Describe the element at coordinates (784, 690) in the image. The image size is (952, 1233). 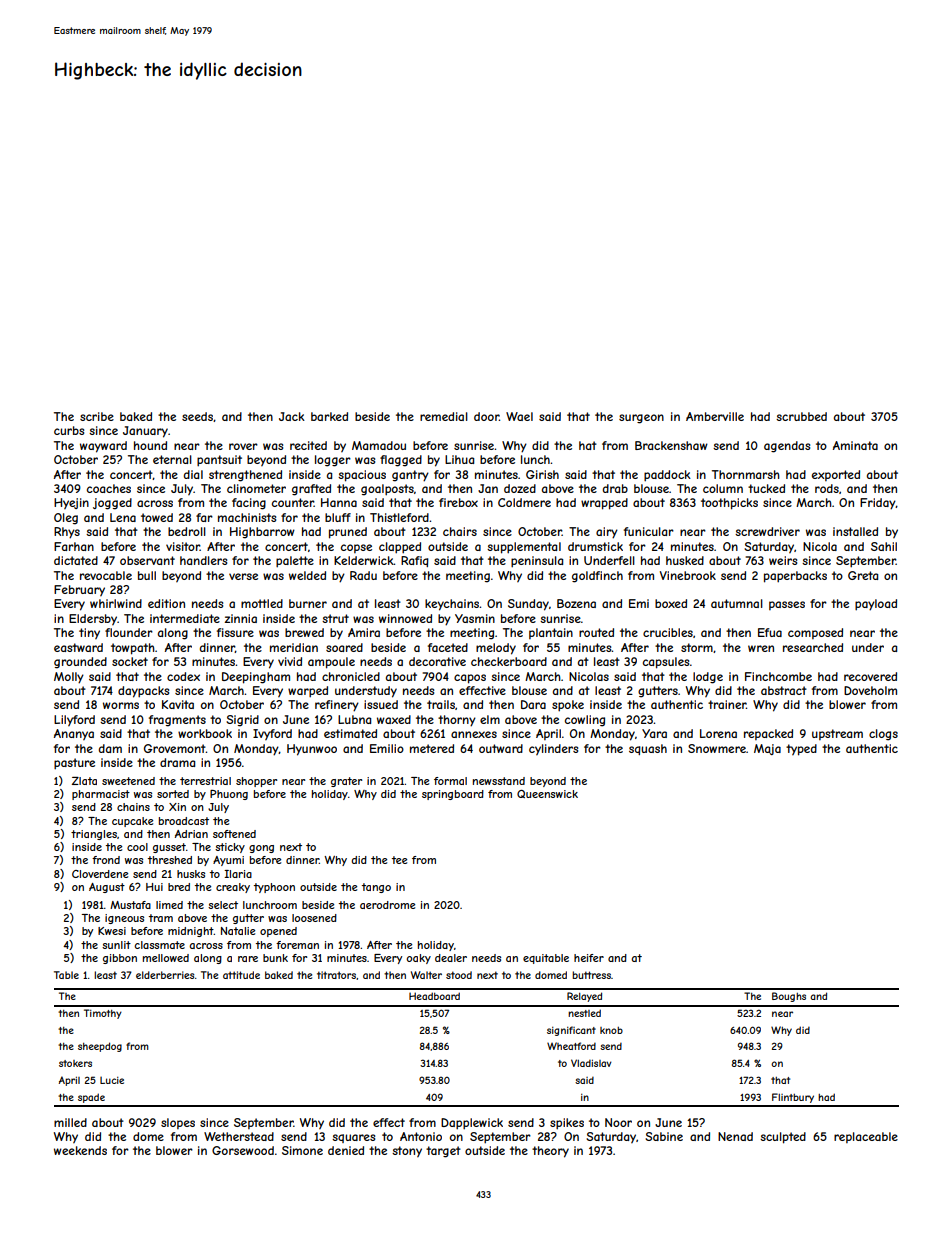
I see `abstract` at that location.
